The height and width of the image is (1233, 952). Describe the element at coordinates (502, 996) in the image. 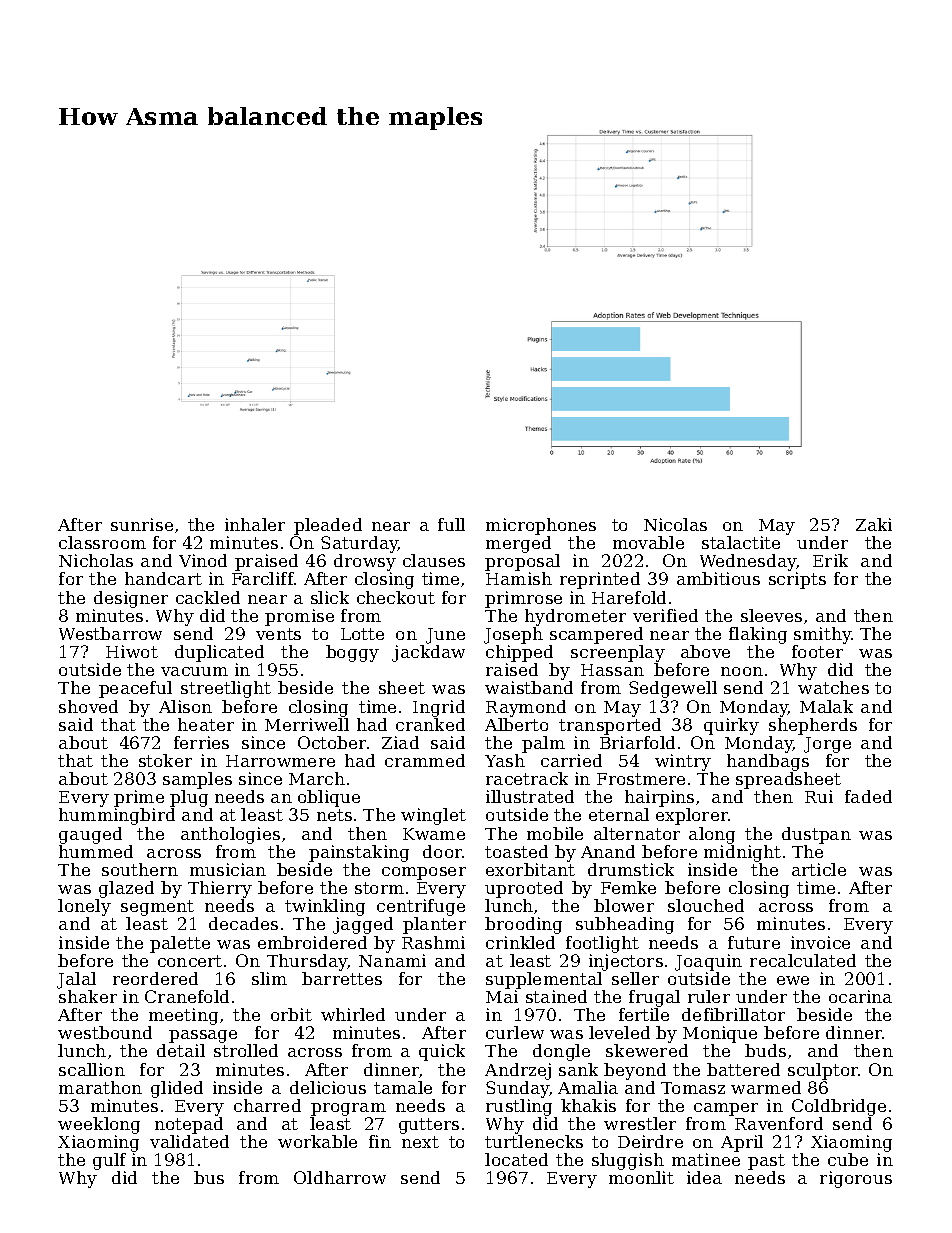

I see `Mai` at that location.
